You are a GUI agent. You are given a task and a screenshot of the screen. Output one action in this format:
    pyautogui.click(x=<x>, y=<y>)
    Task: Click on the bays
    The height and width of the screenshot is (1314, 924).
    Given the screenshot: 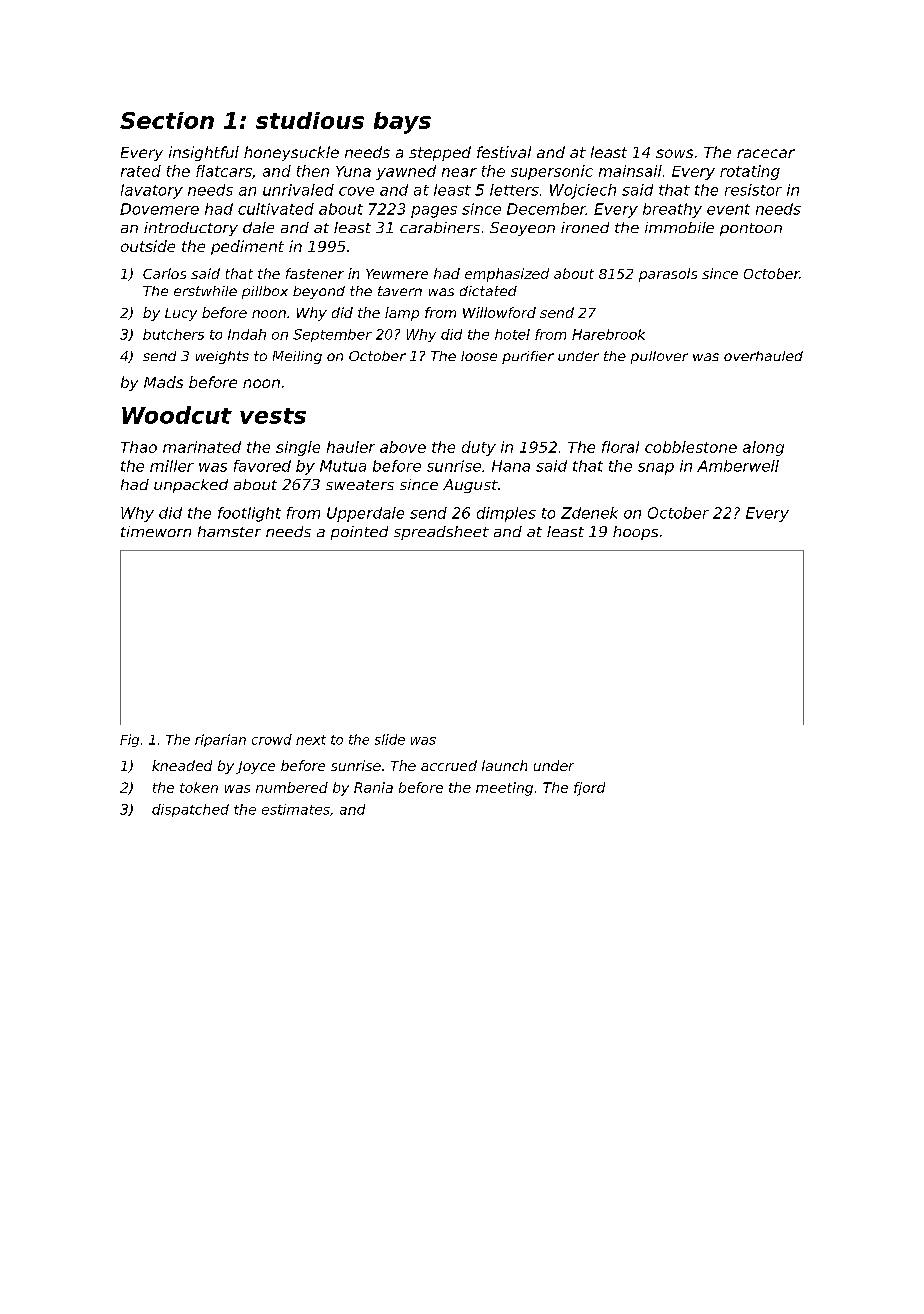 What is the action you would take?
    pyautogui.click(x=402, y=123)
